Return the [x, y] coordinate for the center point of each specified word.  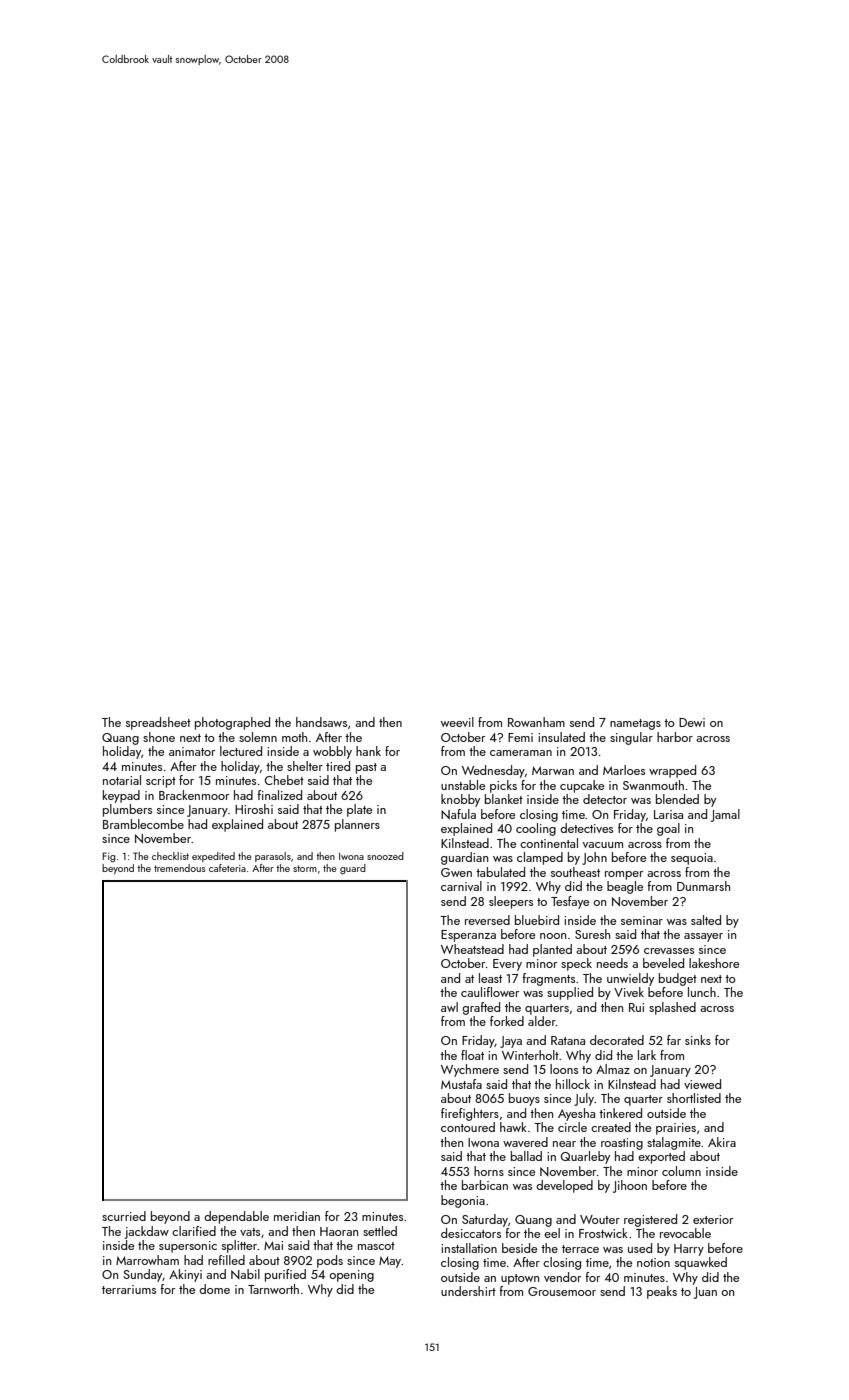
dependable [236, 1217]
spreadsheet [158, 723]
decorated [617, 1040]
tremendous [180, 868]
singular [631, 738]
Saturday [485, 1220]
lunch [702, 992]
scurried [124, 1216]
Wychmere [470, 1070]
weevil [457, 722]
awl [449, 1007]
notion [653, 1262]
